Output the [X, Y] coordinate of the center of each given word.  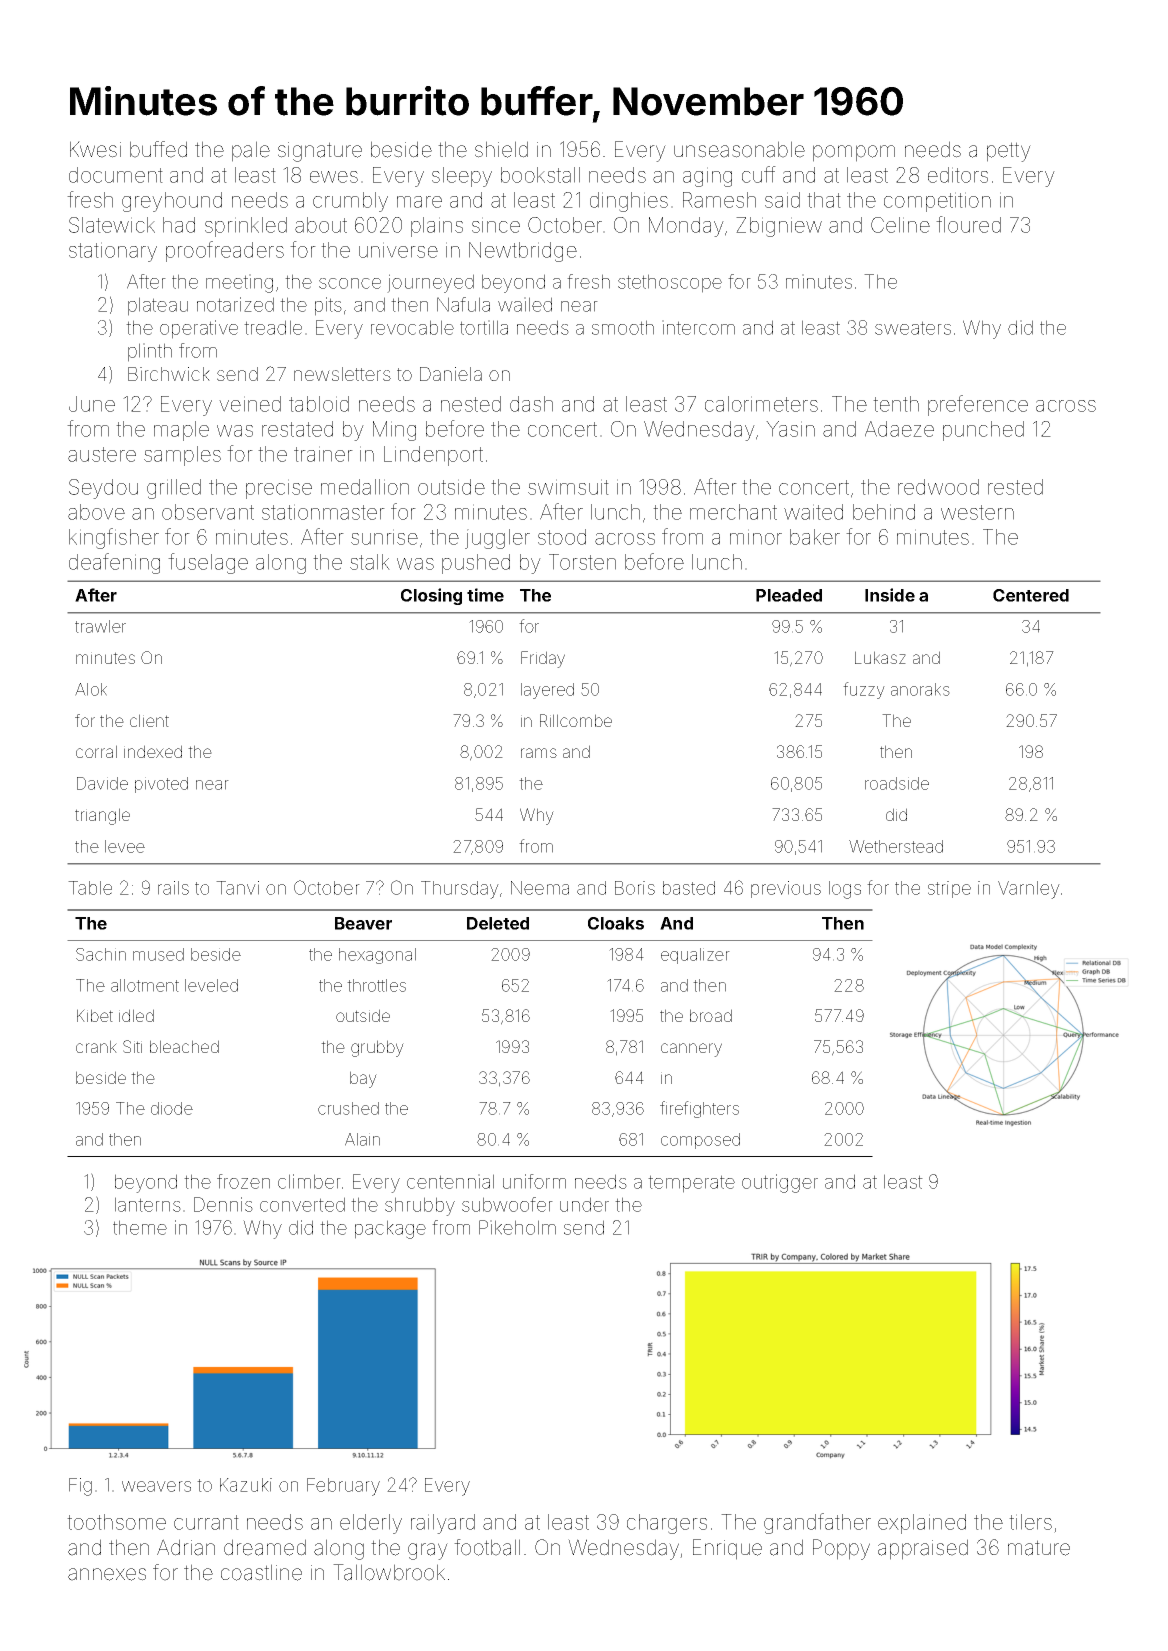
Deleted [498, 923]
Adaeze [899, 429]
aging [707, 177]
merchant [733, 512]
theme [140, 1227]
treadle [273, 327]
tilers [1030, 1522]
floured [968, 224]
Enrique [727, 1549]
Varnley [1029, 890]
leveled [211, 985]
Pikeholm [517, 1227]
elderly [371, 1524]
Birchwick [169, 374]
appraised [923, 1549]
